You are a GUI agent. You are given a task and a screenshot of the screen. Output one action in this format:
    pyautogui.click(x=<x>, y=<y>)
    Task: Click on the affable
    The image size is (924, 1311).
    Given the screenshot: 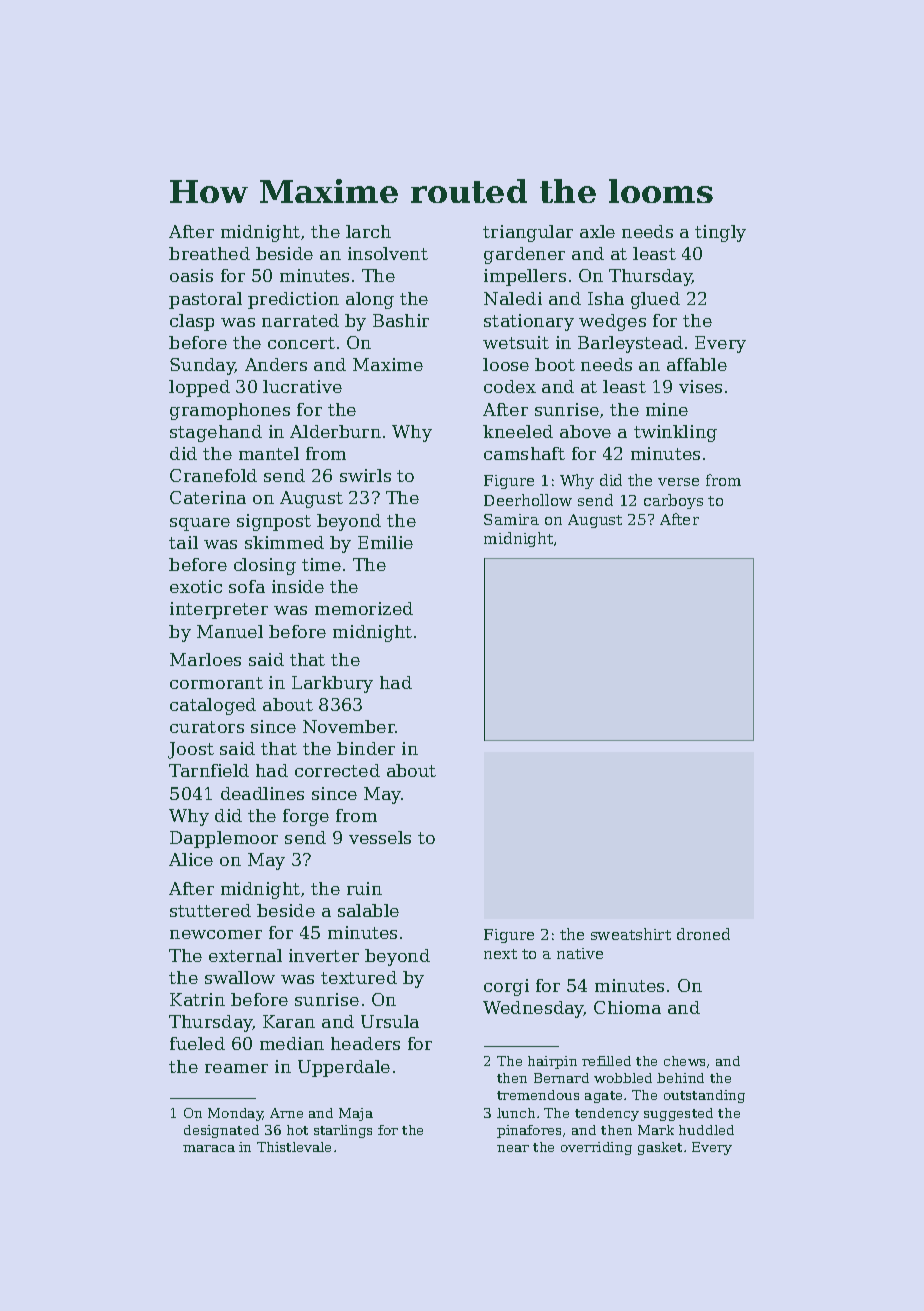 What is the action you would take?
    pyautogui.click(x=697, y=364)
